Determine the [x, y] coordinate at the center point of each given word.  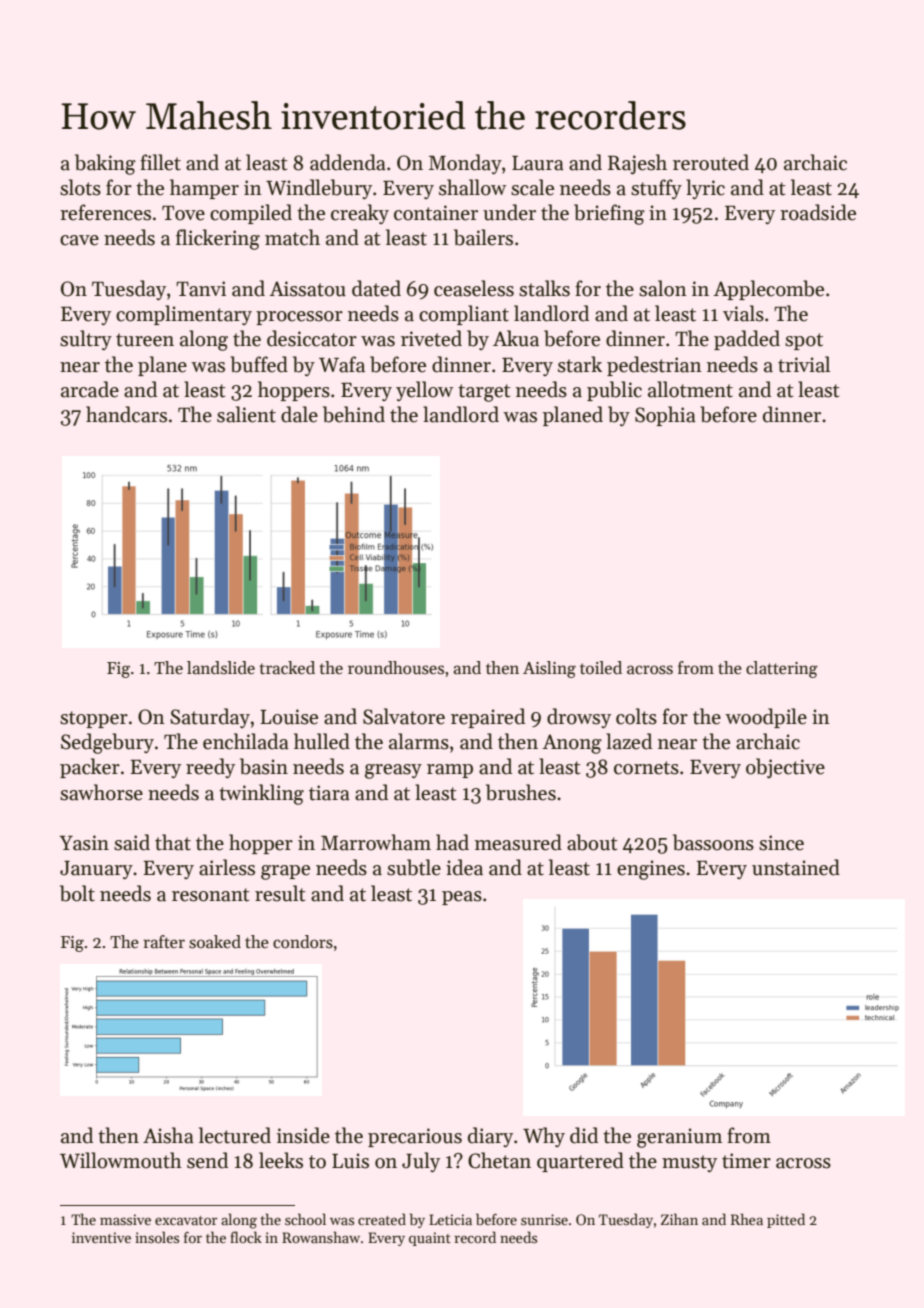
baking [105, 164]
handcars [126, 414]
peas [462, 898]
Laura [538, 163]
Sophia [665, 416]
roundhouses [396, 668]
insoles [157, 1237]
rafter [164, 942]
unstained [796, 867]
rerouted [711, 162]
